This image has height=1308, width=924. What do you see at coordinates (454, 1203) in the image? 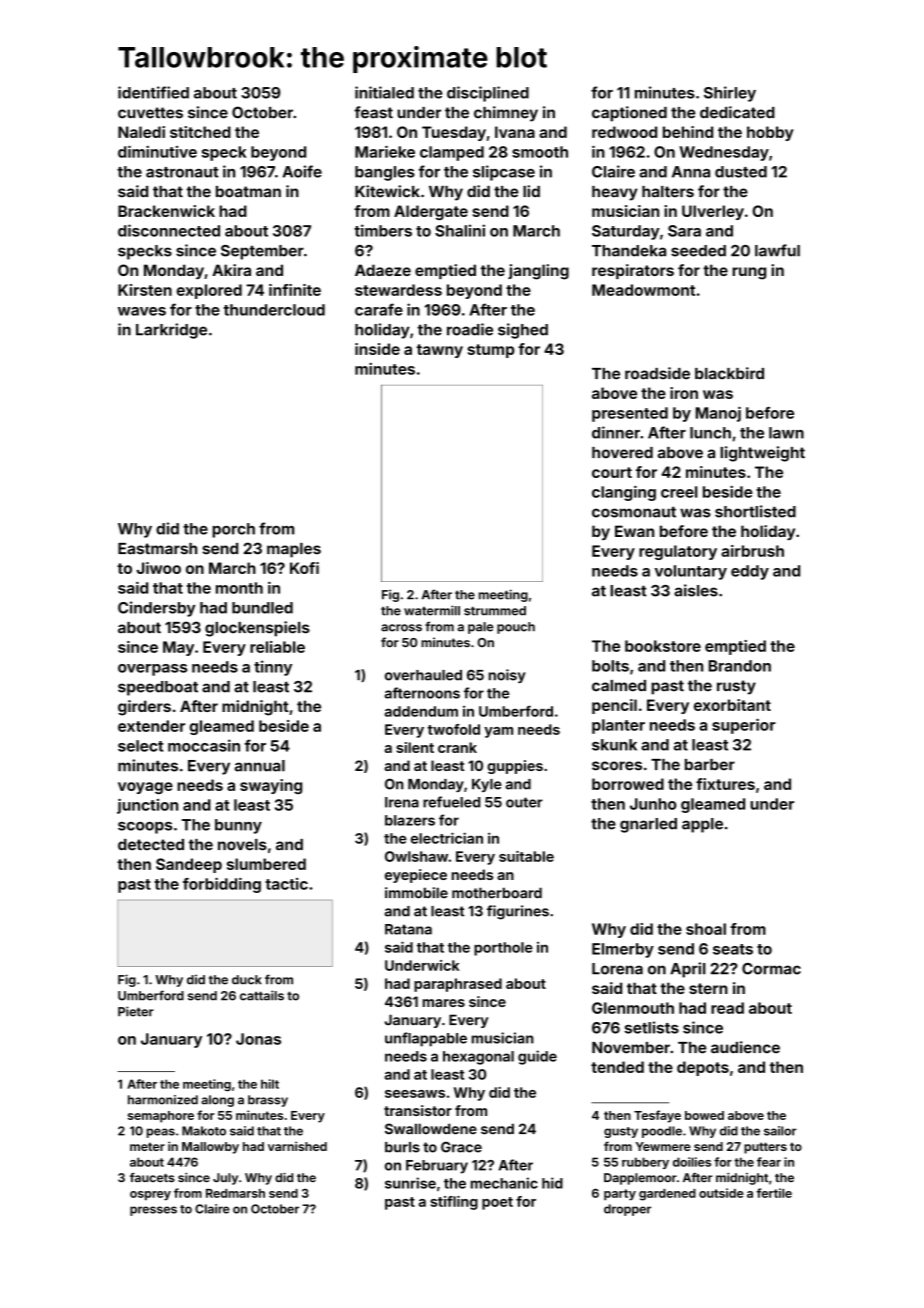
I see `stifling` at bounding box center [454, 1203].
